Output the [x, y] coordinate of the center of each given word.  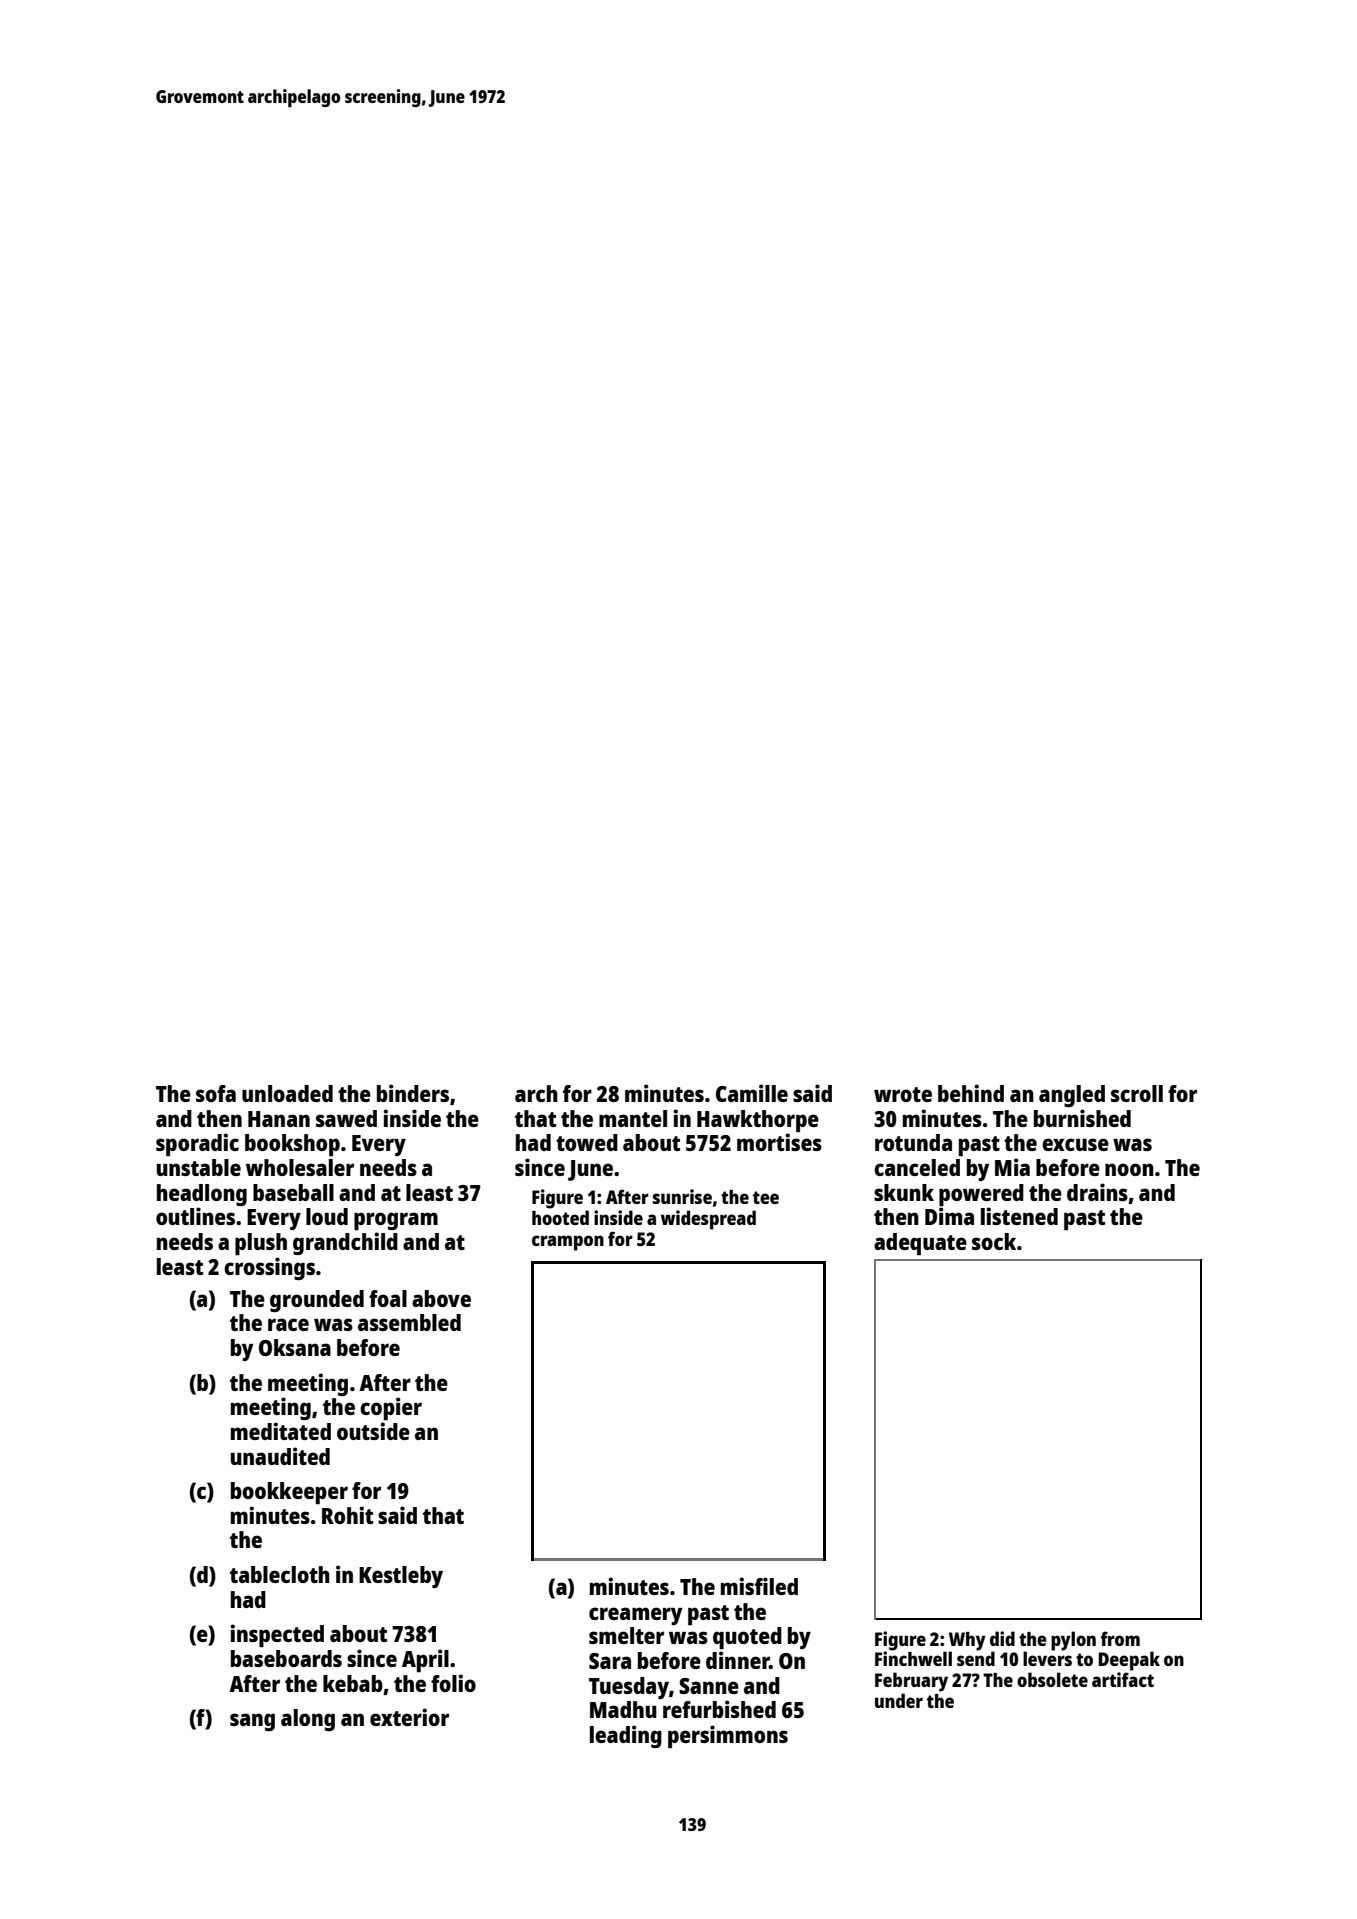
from [1120, 1638]
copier [391, 1408]
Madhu [623, 1709]
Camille [752, 1093]
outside [373, 1431]
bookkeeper [289, 1493]
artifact [1123, 1679]
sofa [216, 1093]
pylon [1073, 1641]
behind [971, 1093]
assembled [409, 1322]
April [425, 1660]
